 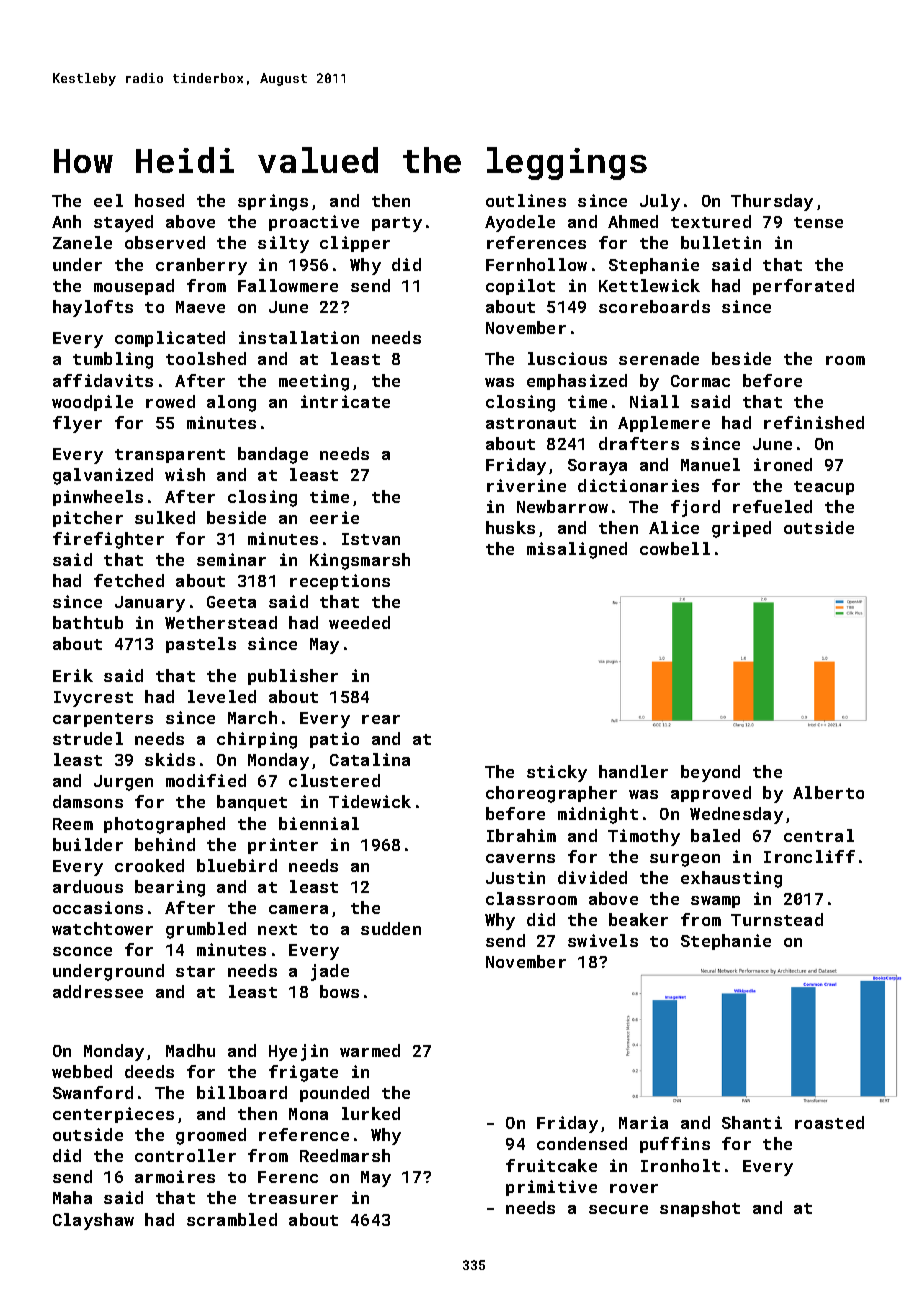 I want to click on riverine, so click(x=526, y=485).
